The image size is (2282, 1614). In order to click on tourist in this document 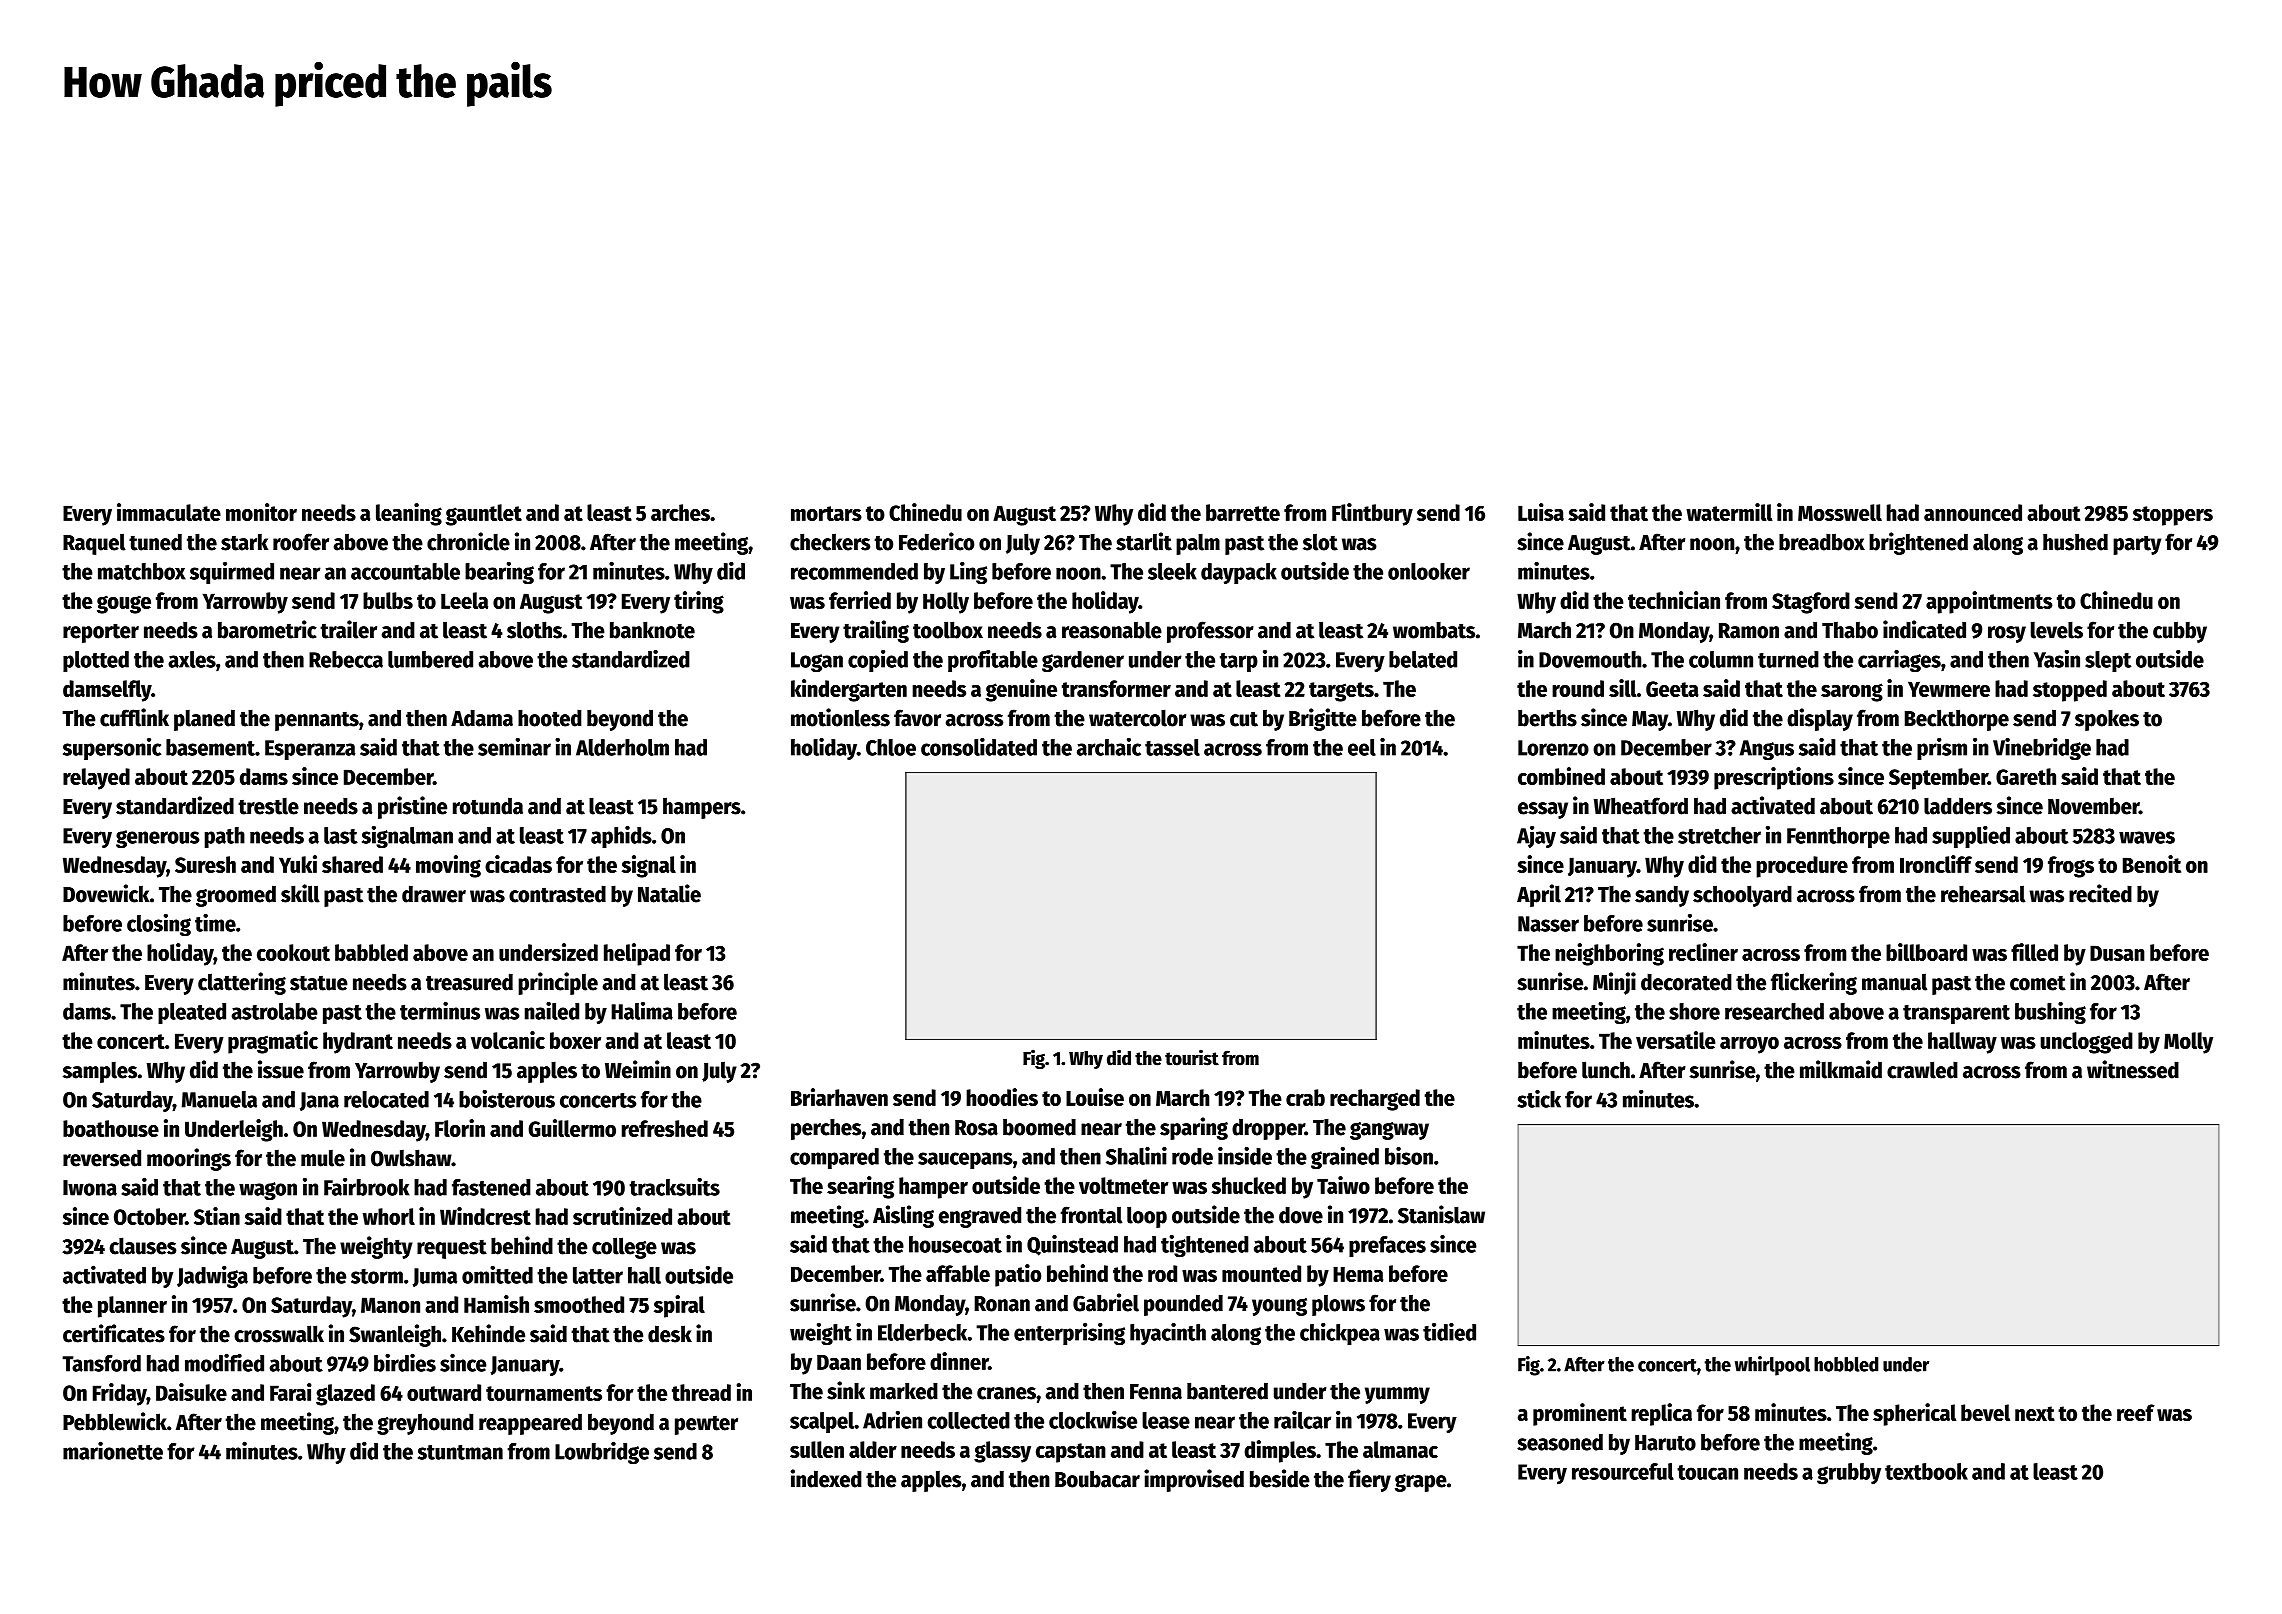, I will do `click(1192, 1057)`.
